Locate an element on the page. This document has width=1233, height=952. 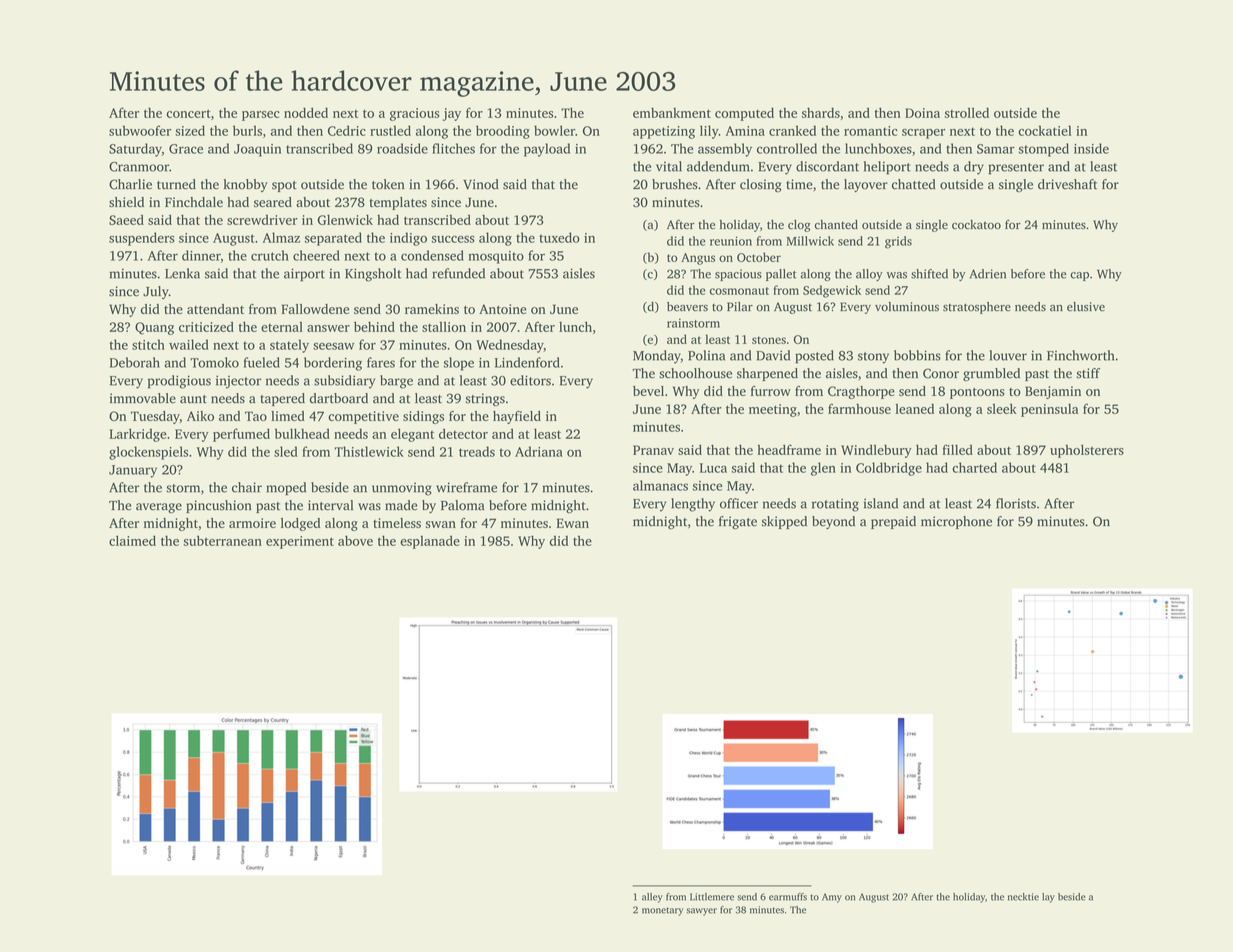
above is located at coordinates (355, 540).
